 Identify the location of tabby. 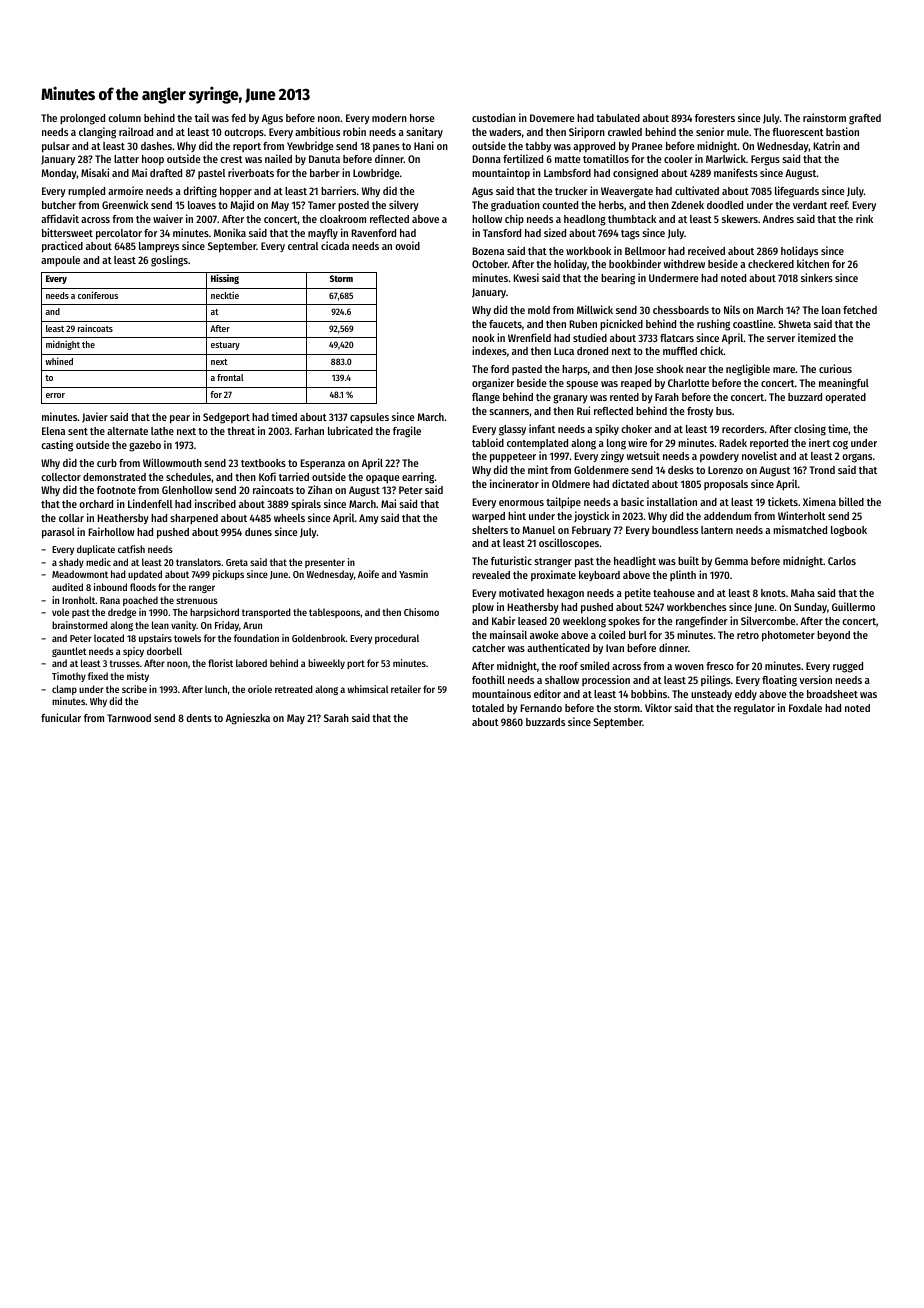
(538, 147).
